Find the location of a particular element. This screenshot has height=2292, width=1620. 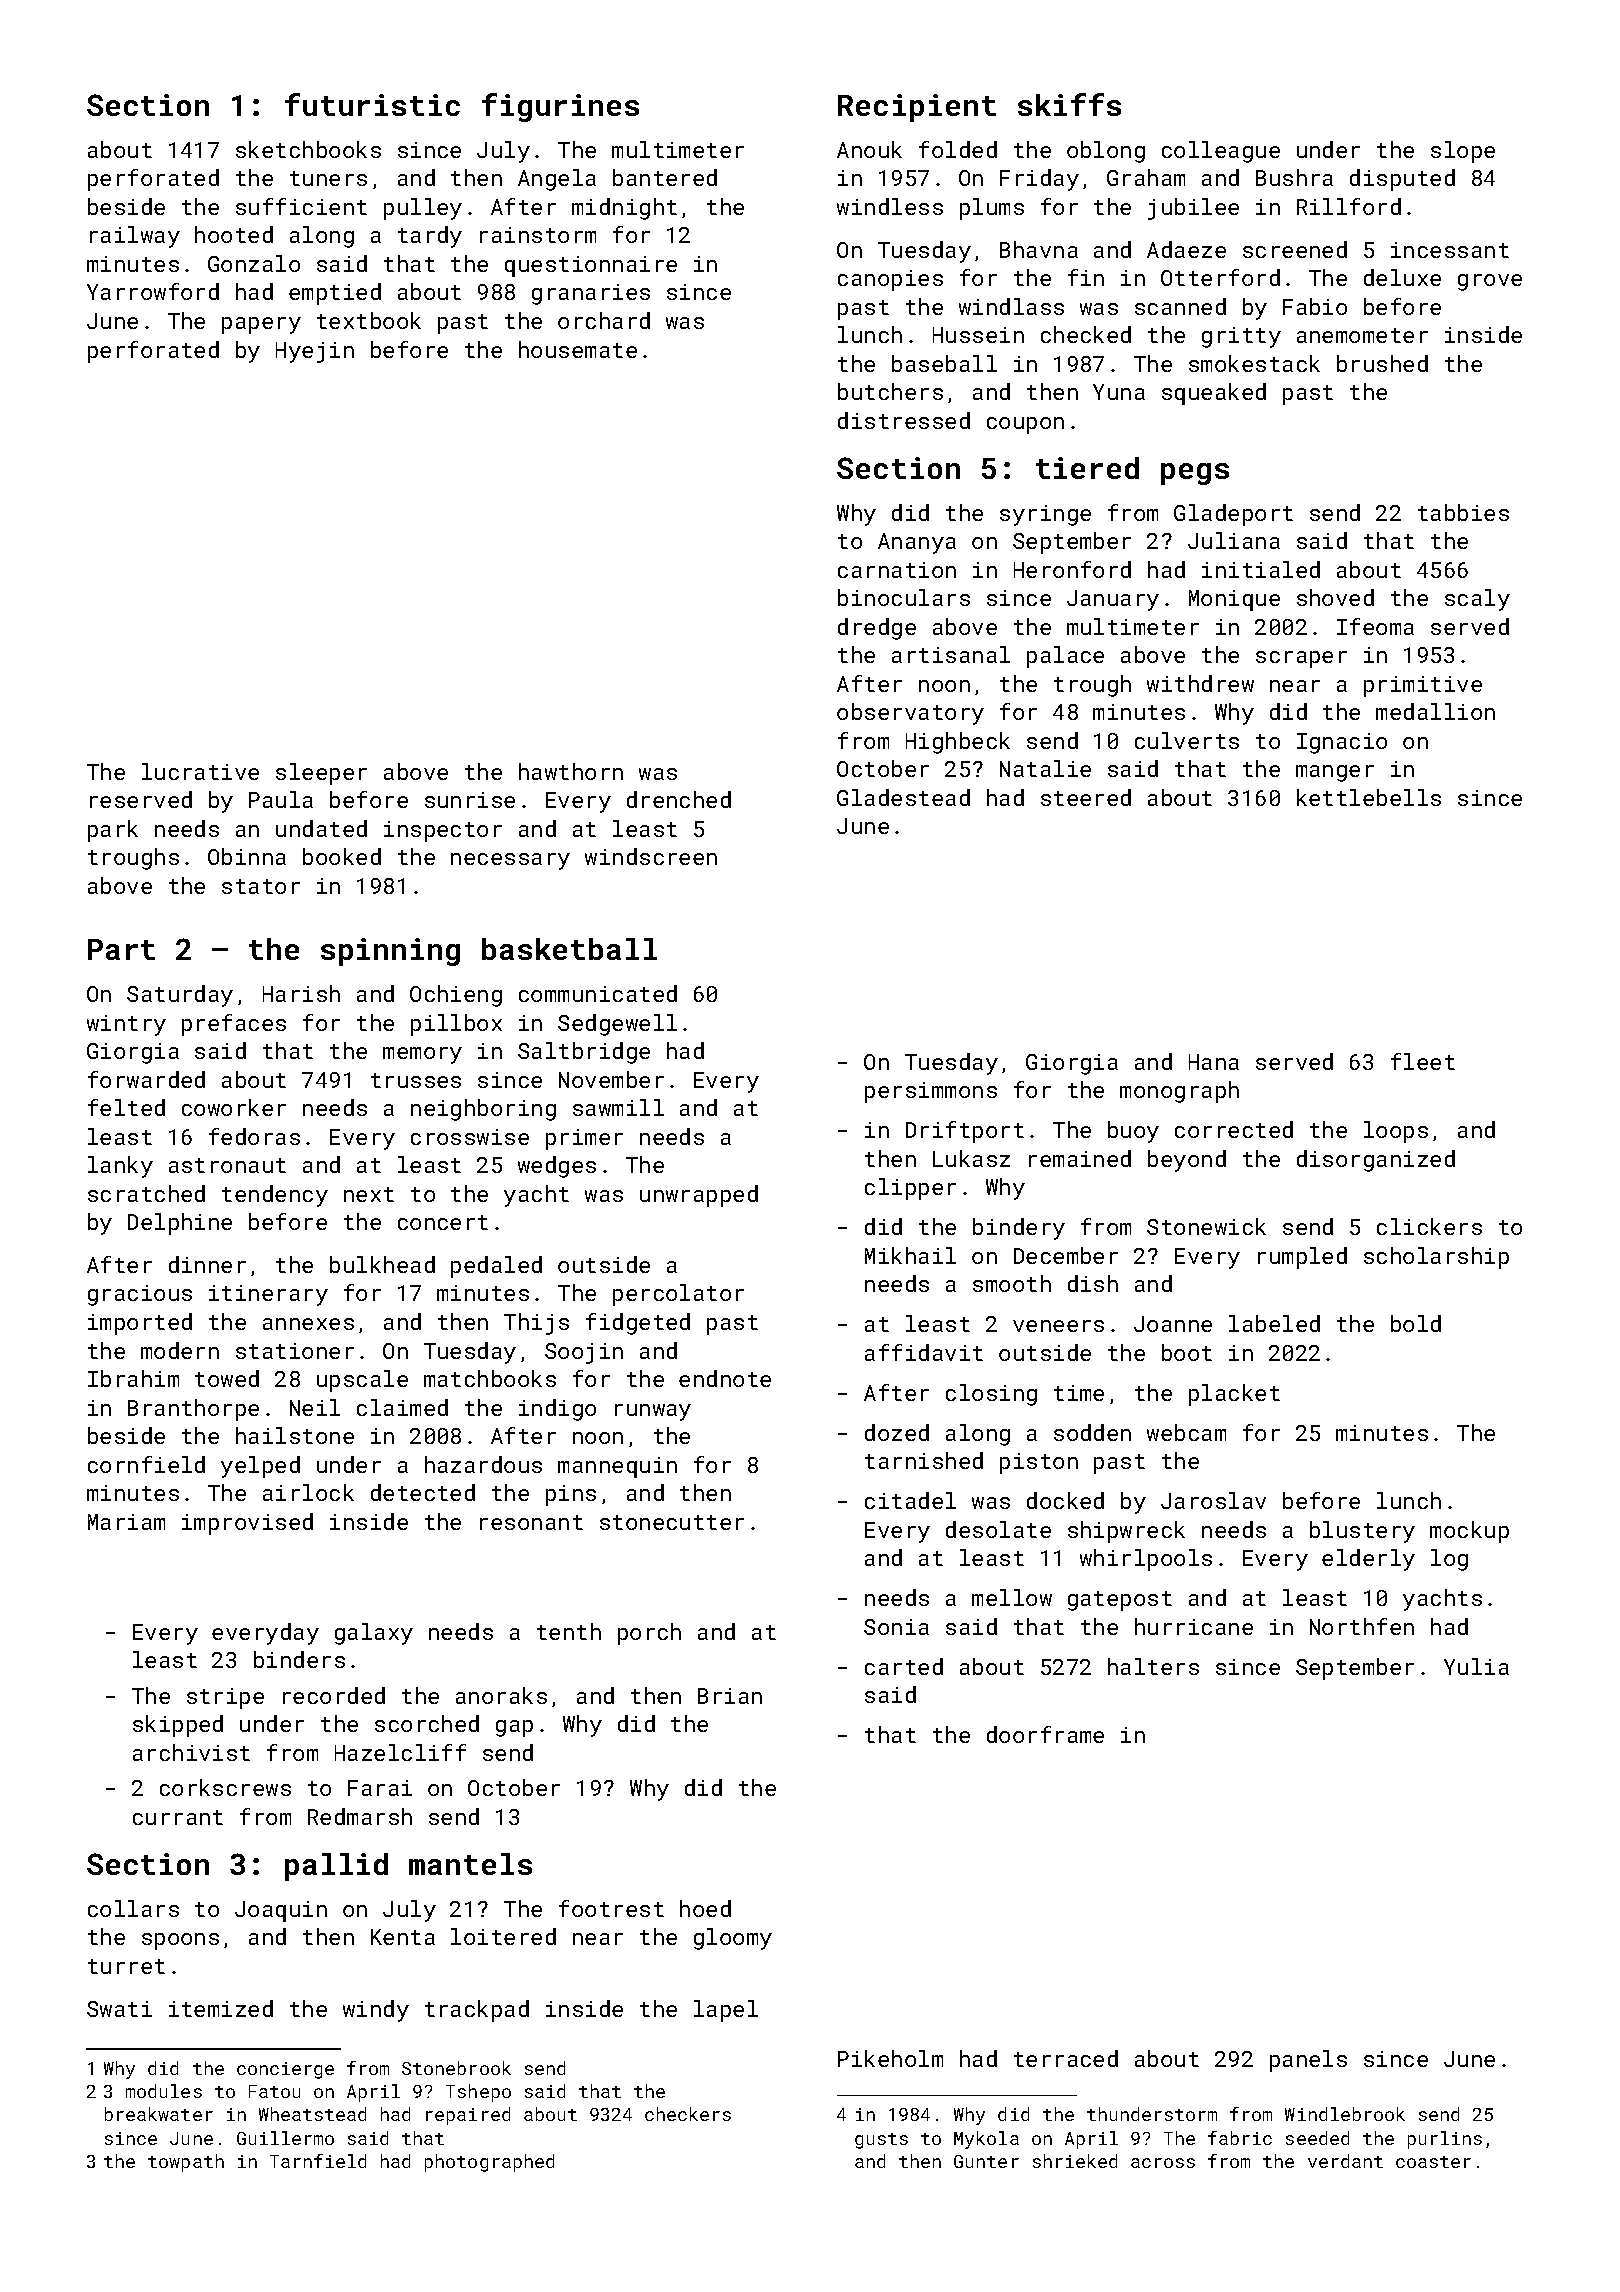

tabbies is located at coordinates (1463, 512).
